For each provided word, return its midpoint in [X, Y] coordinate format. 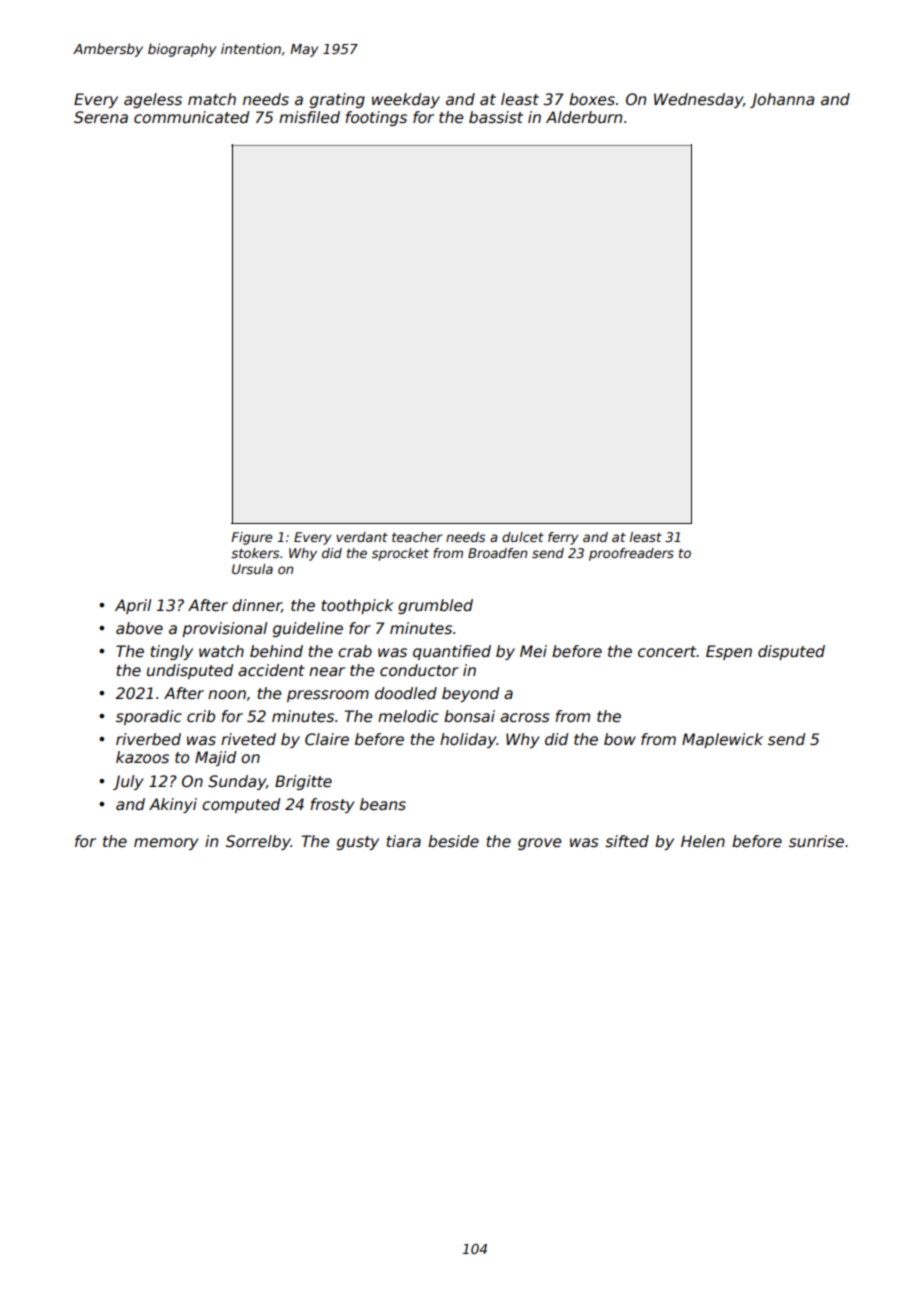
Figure [252, 538]
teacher [417, 537]
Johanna [782, 100]
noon [227, 694]
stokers [255, 553]
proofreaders [631, 554]
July [128, 782]
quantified [452, 652]
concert [667, 652]
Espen [729, 652]
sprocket [400, 554]
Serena [101, 117]
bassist [496, 117]
